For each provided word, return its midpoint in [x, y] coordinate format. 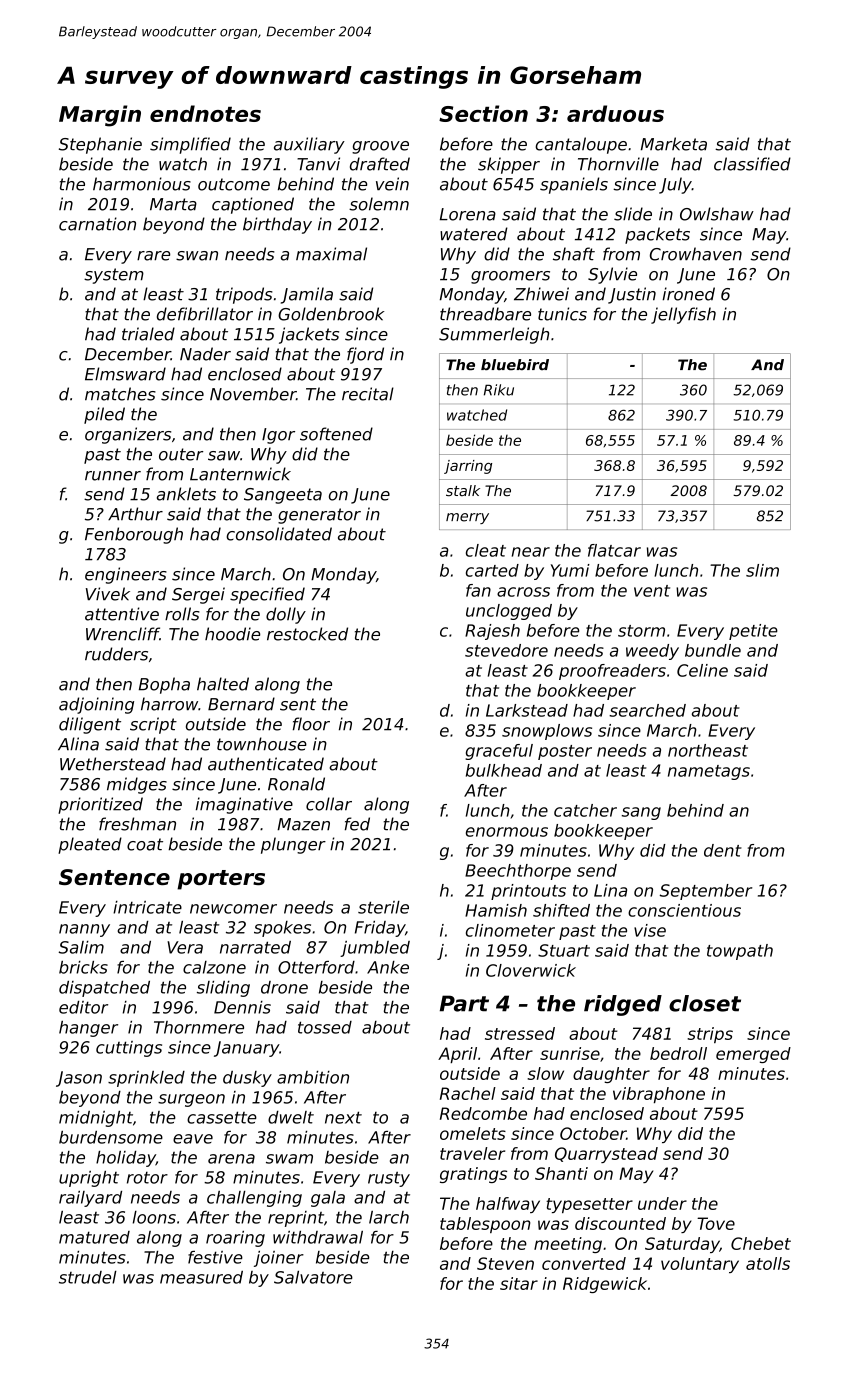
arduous [615, 113]
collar [329, 804]
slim [762, 570]
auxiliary [309, 145]
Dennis [242, 1007]
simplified [190, 145]
